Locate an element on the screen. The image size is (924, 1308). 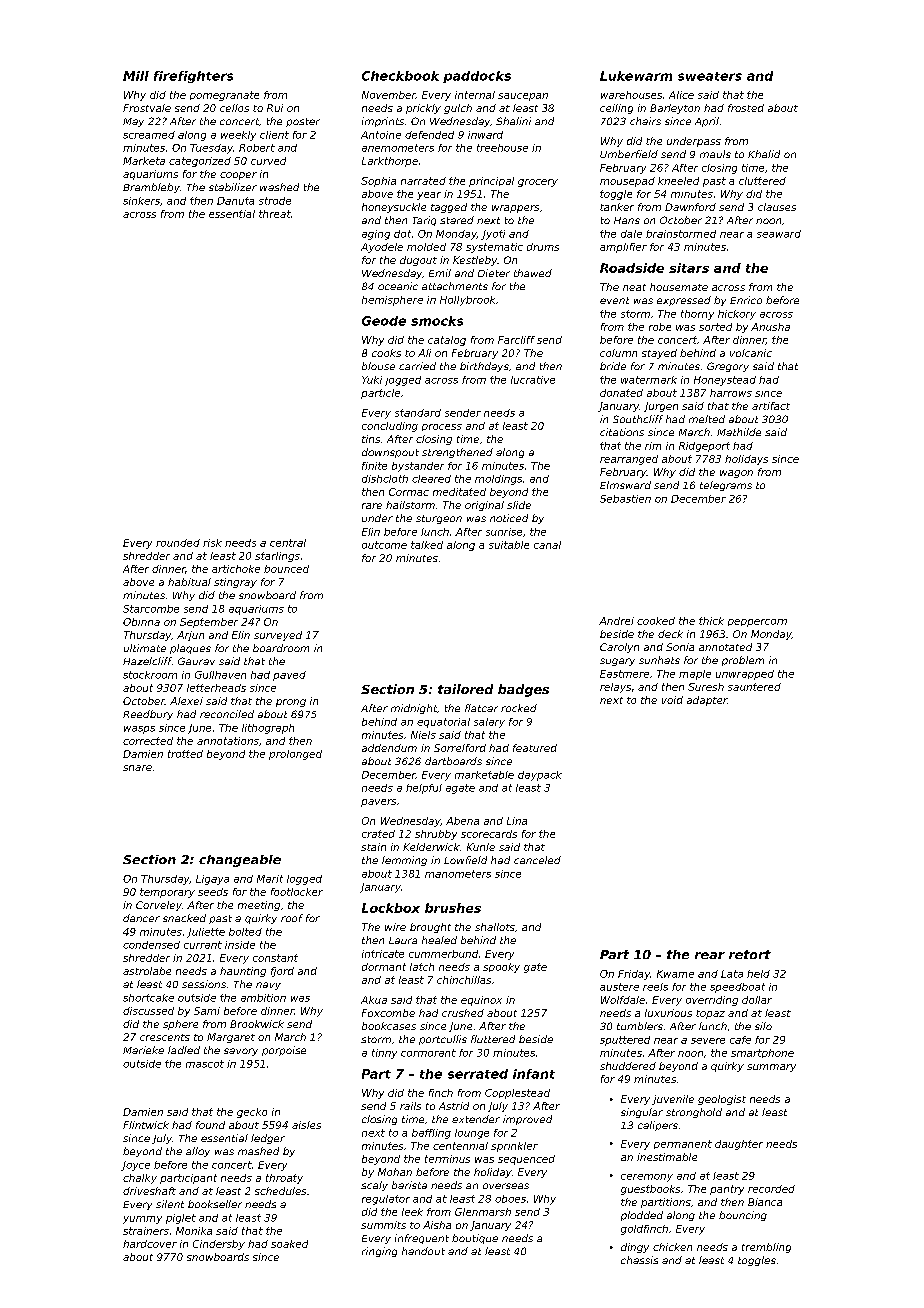
maple is located at coordinates (695, 675).
